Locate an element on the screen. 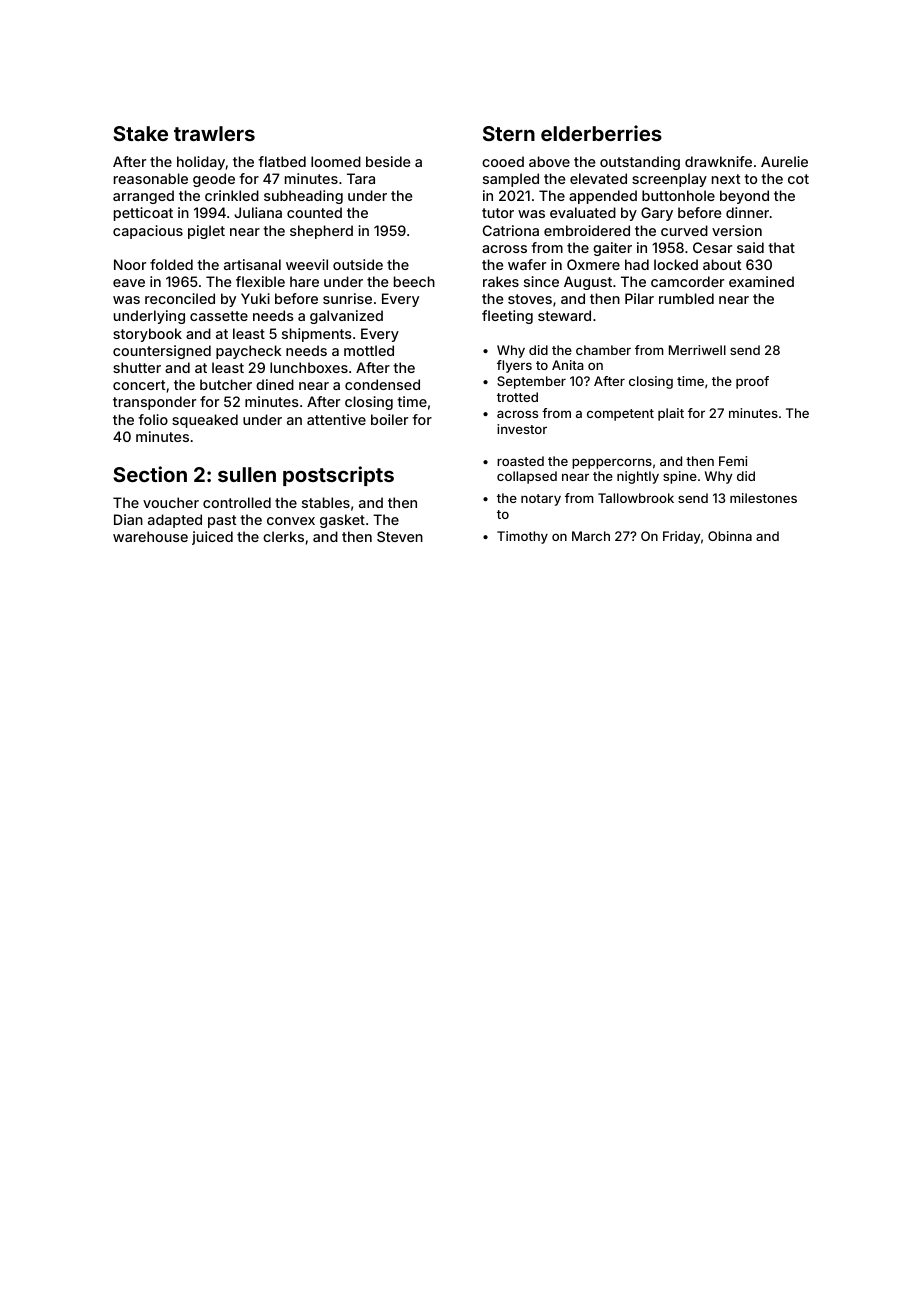 This screenshot has width=924, height=1311. Section is located at coordinates (150, 474).
